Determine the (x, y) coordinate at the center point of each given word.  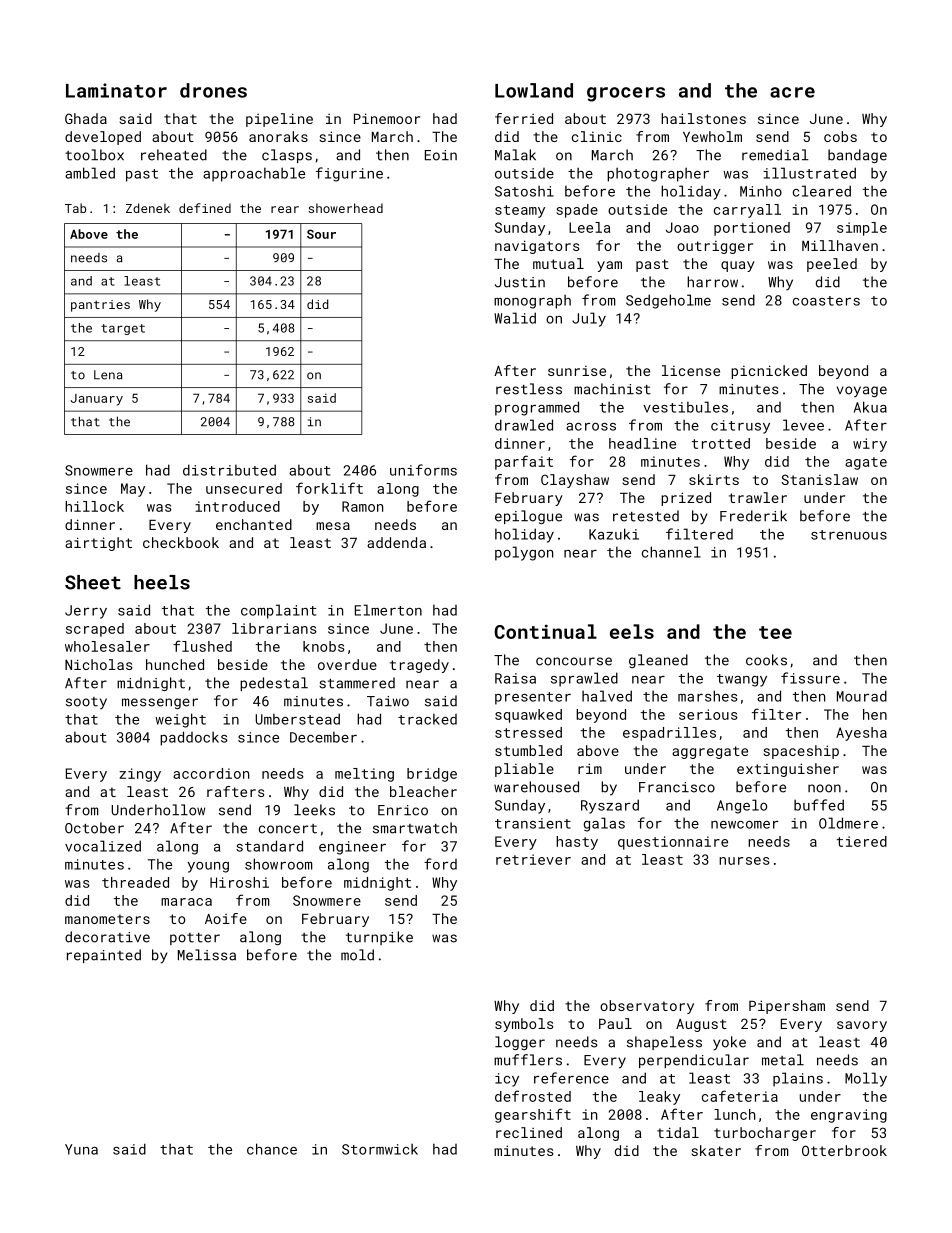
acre (792, 92)
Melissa (207, 955)
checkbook (181, 542)
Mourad (862, 696)
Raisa (515, 678)
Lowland (534, 90)
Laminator (116, 90)
